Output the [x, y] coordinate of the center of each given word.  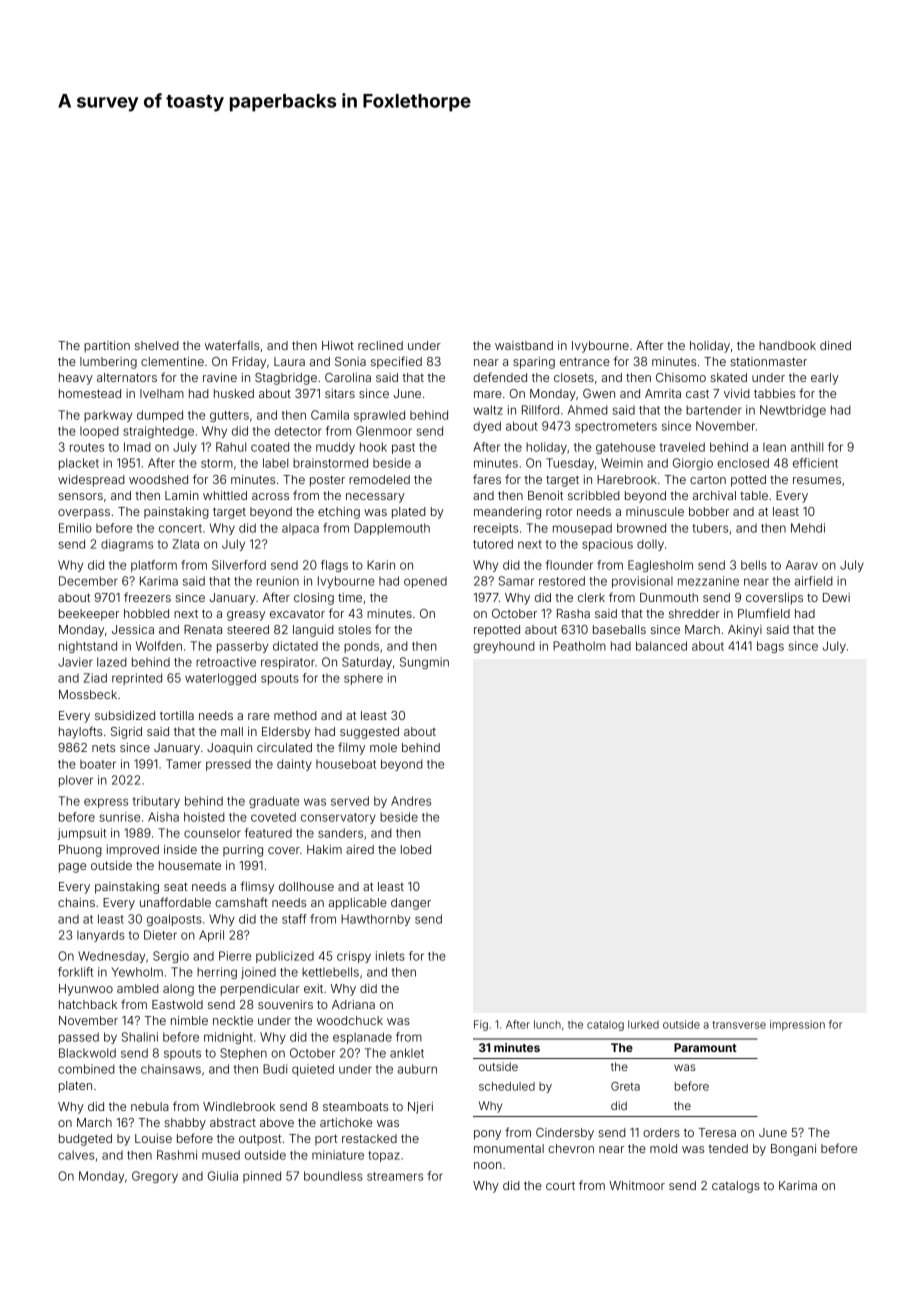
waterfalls [232, 345]
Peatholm [579, 646]
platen [75, 1087]
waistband [524, 345]
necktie [233, 1020]
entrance [585, 361]
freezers [147, 597]
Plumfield [764, 613]
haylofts [80, 732]
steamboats [355, 1106]
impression [797, 1025]
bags [770, 647]
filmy [351, 748]
